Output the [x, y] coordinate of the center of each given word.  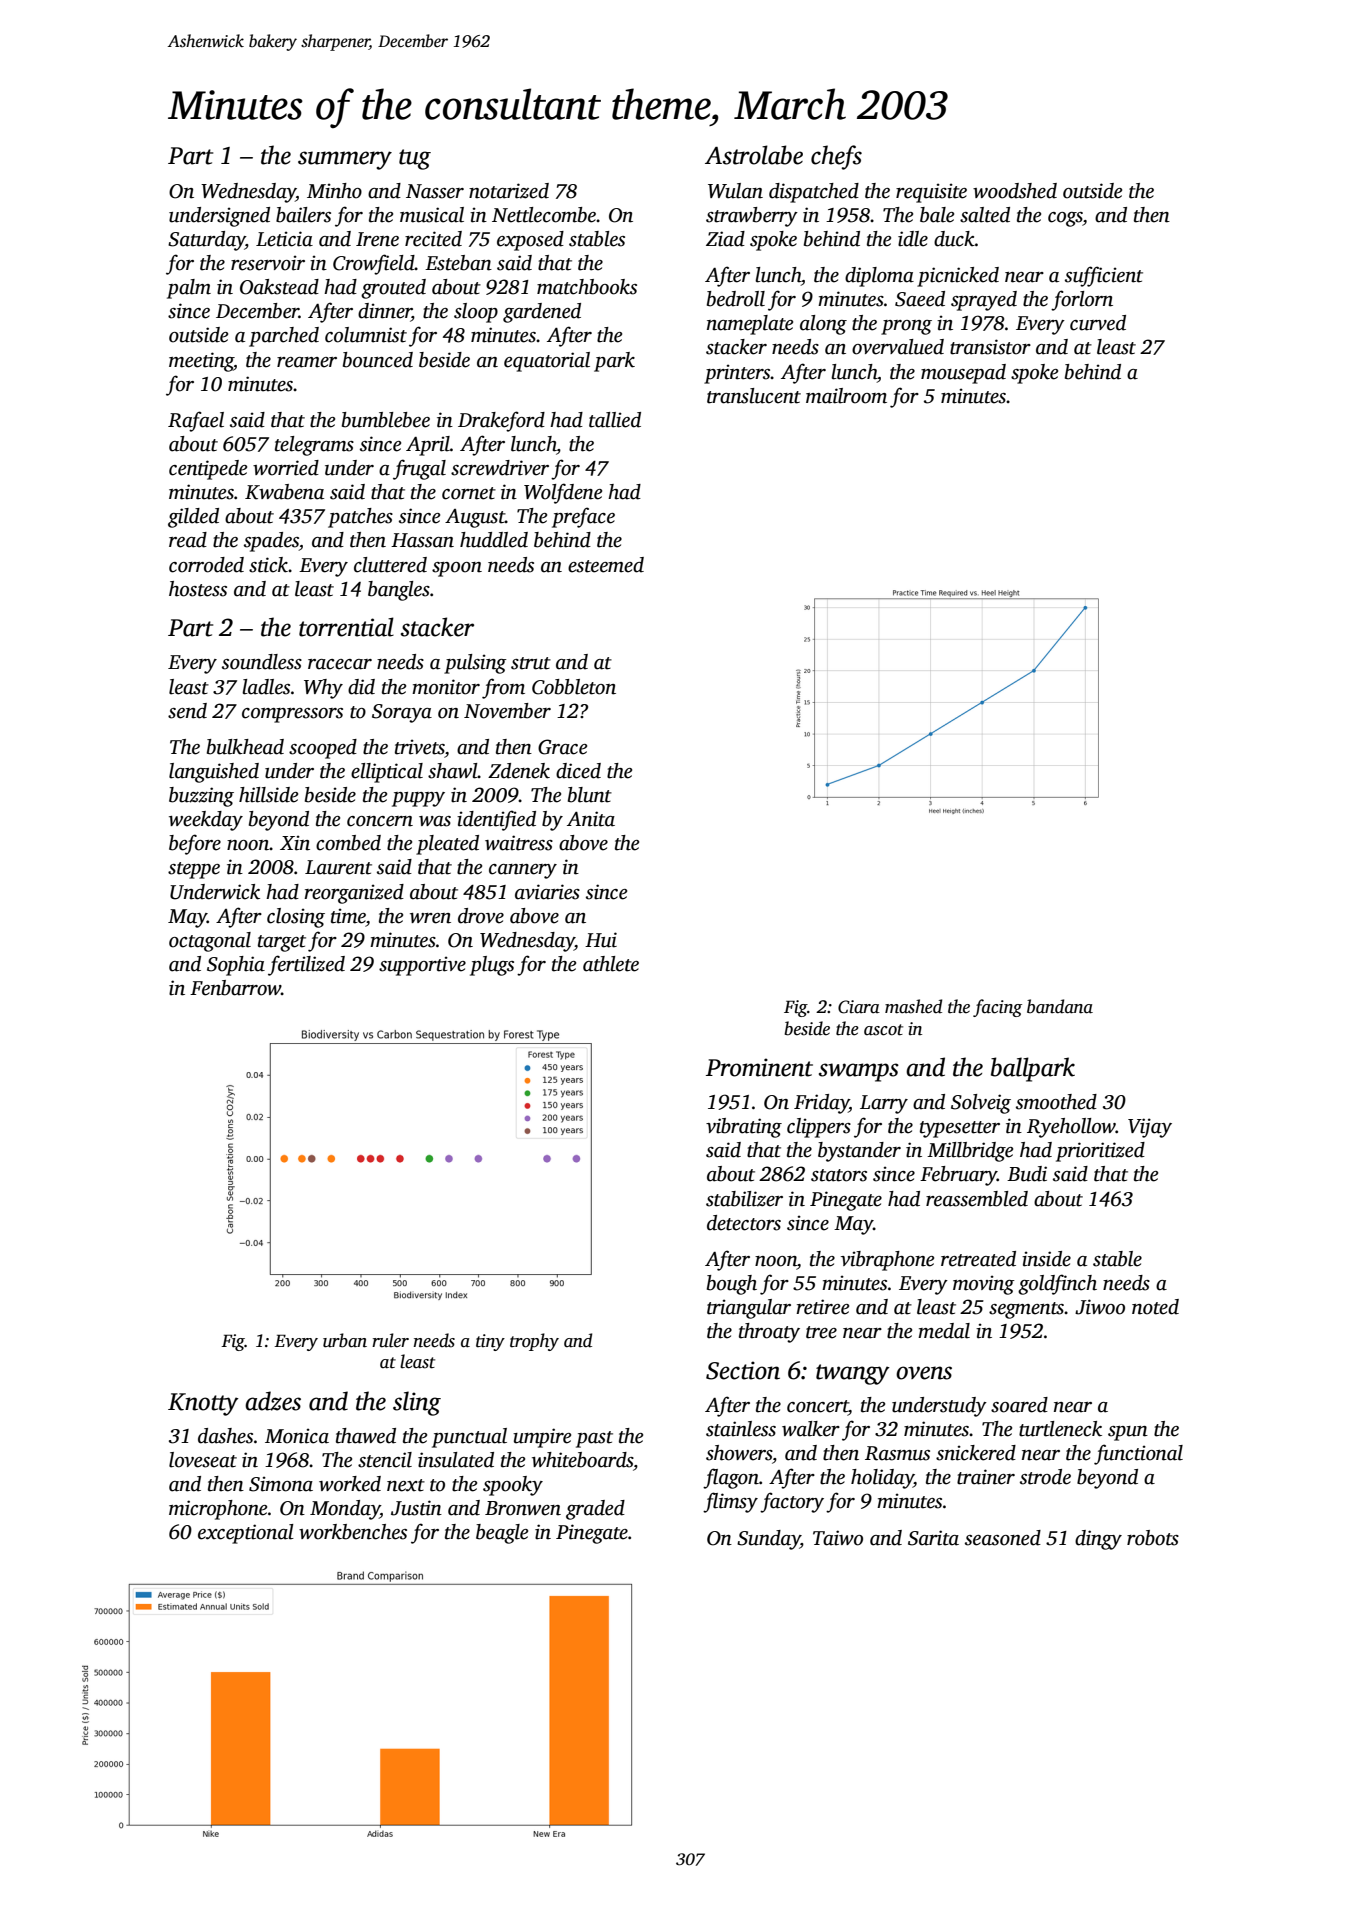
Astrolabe [754, 155]
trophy [534, 1342]
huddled [494, 540]
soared [1019, 1405]
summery [345, 160]
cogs [1065, 219]
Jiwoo [1100, 1307]
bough [732, 1285]
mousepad [963, 374]
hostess [198, 589]
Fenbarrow [235, 988]
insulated [456, 1460]
